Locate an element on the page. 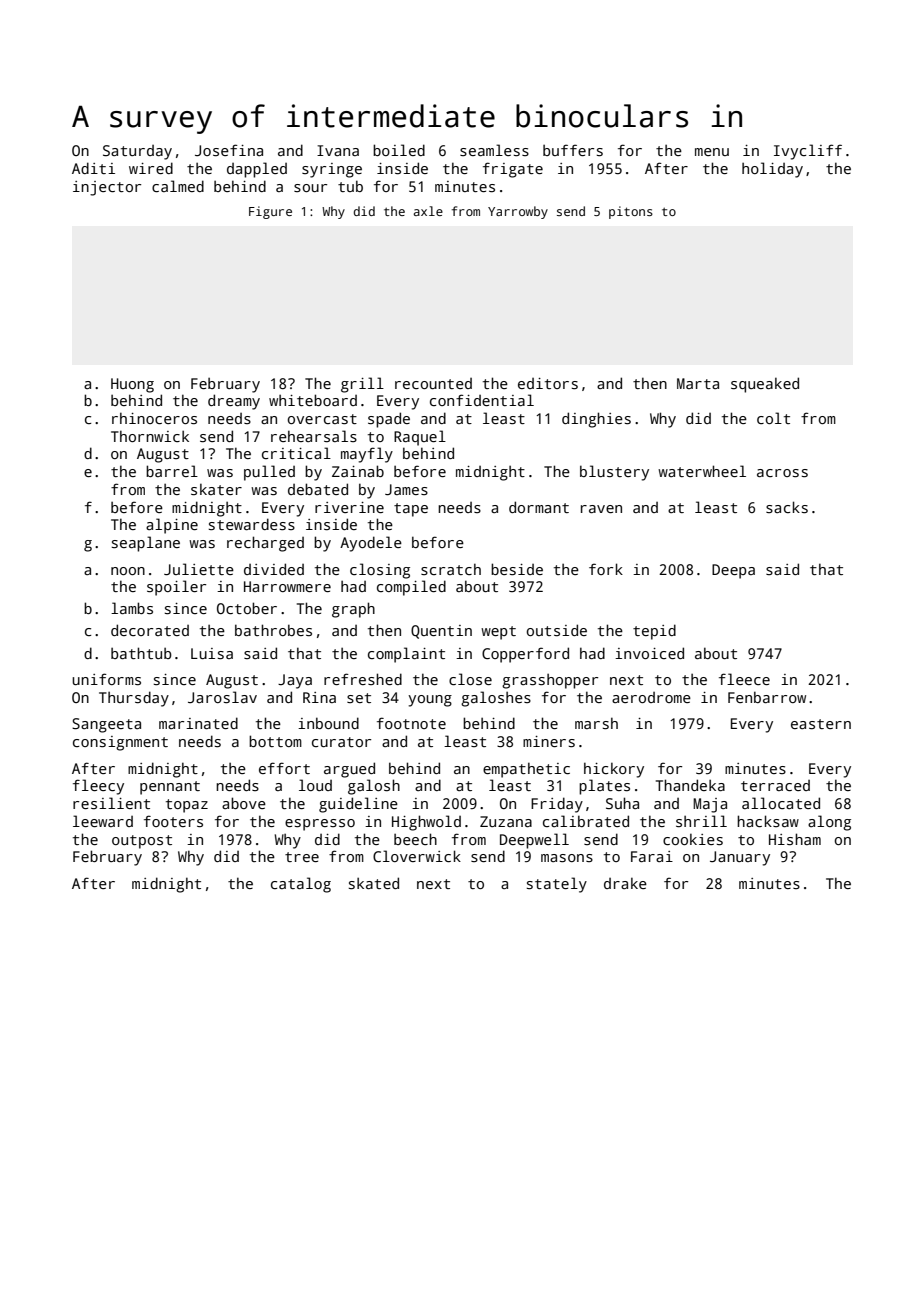  outpost is located at coordinates (142, 842).
